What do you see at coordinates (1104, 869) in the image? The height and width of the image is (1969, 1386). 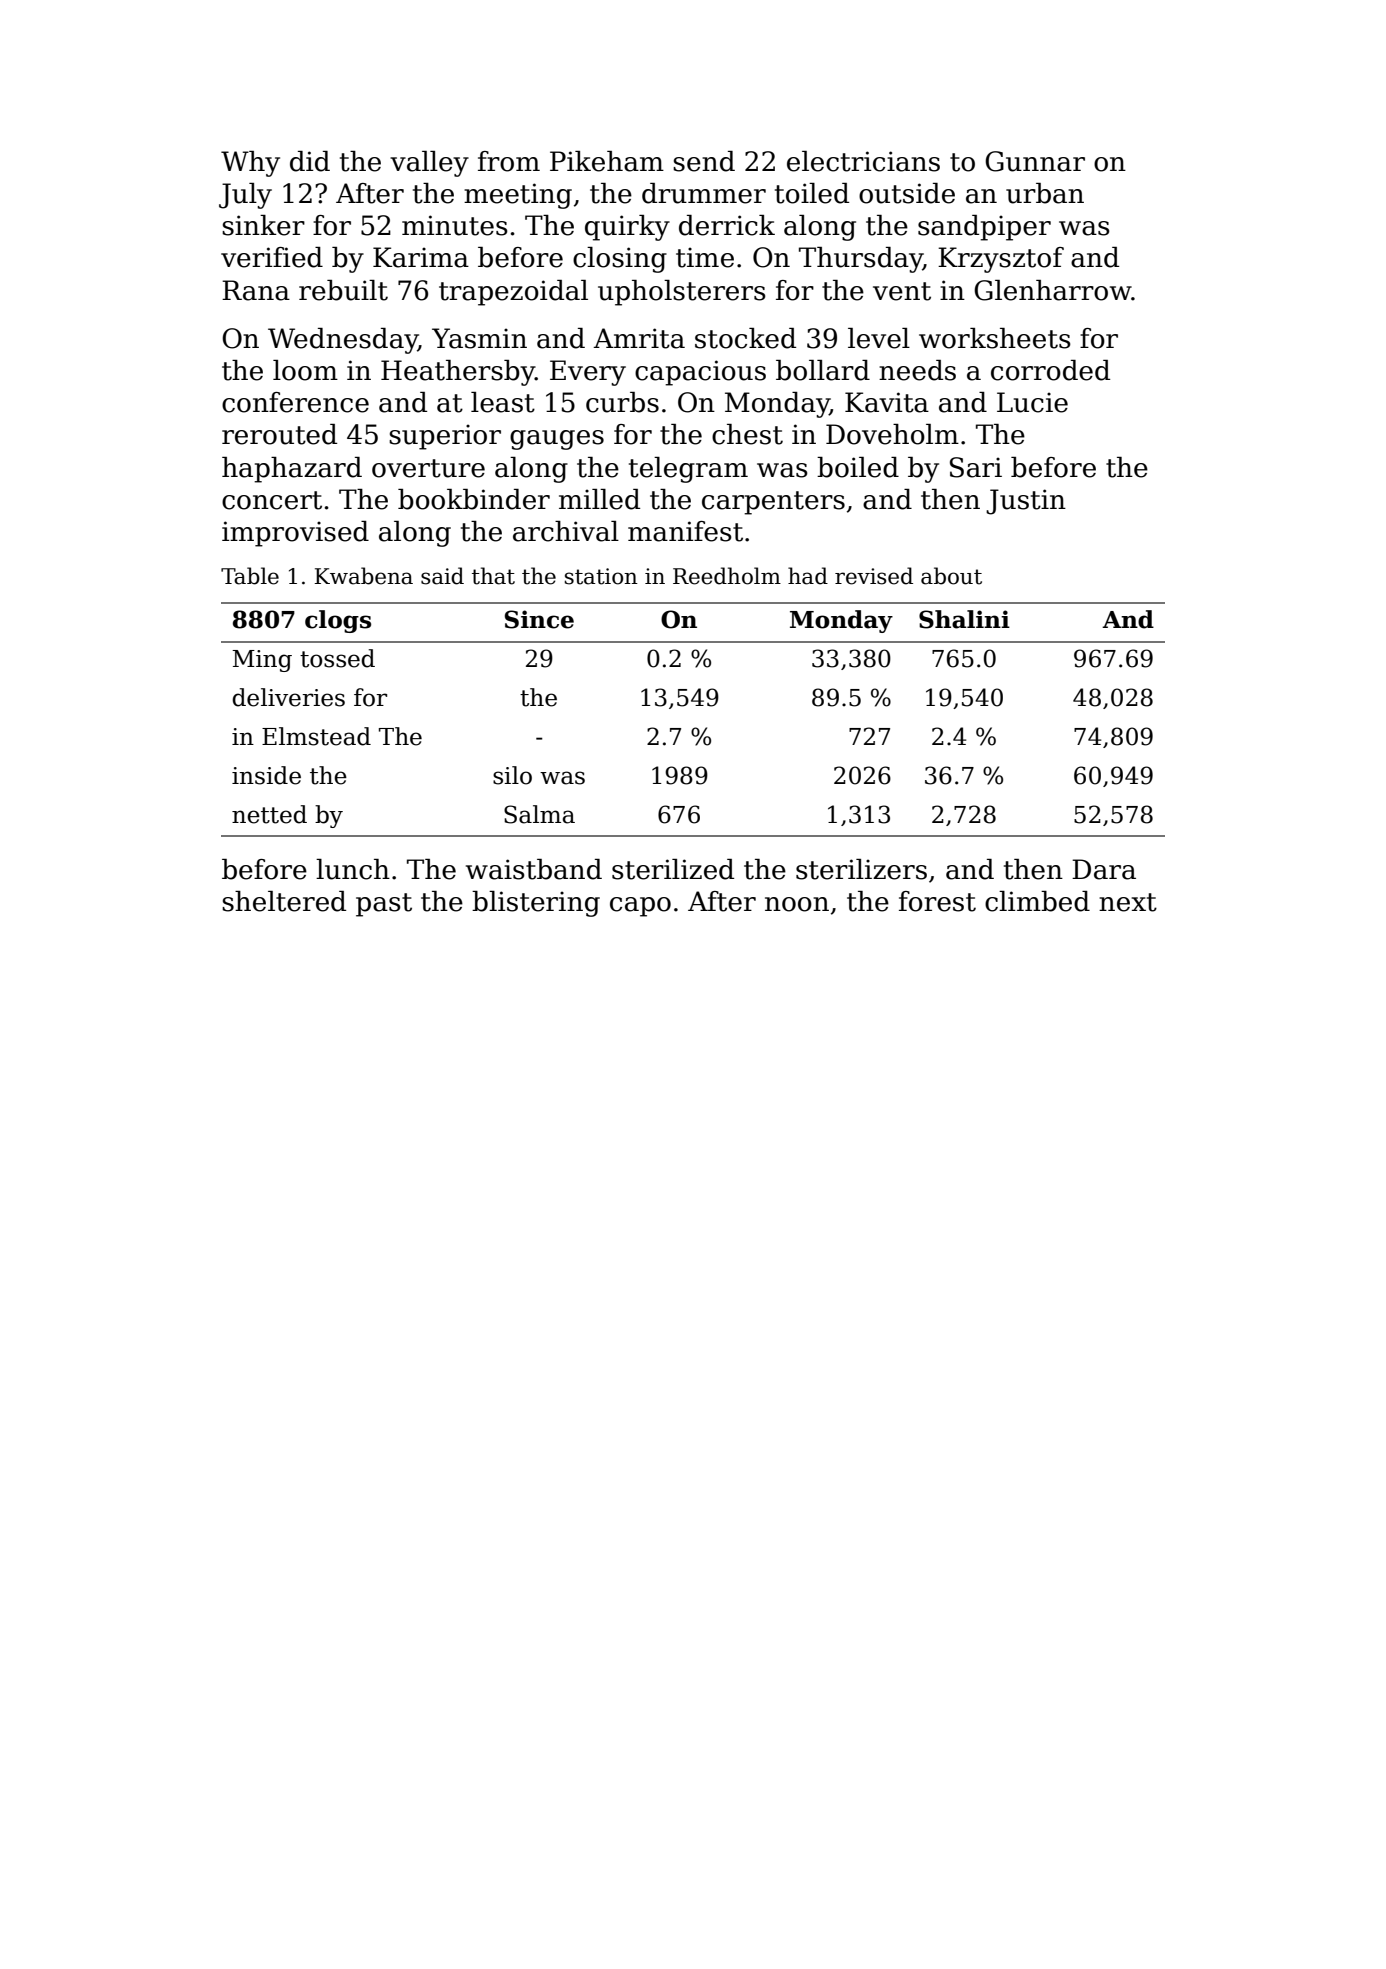 I see `Dara` at bounding box center [1104, 869].
